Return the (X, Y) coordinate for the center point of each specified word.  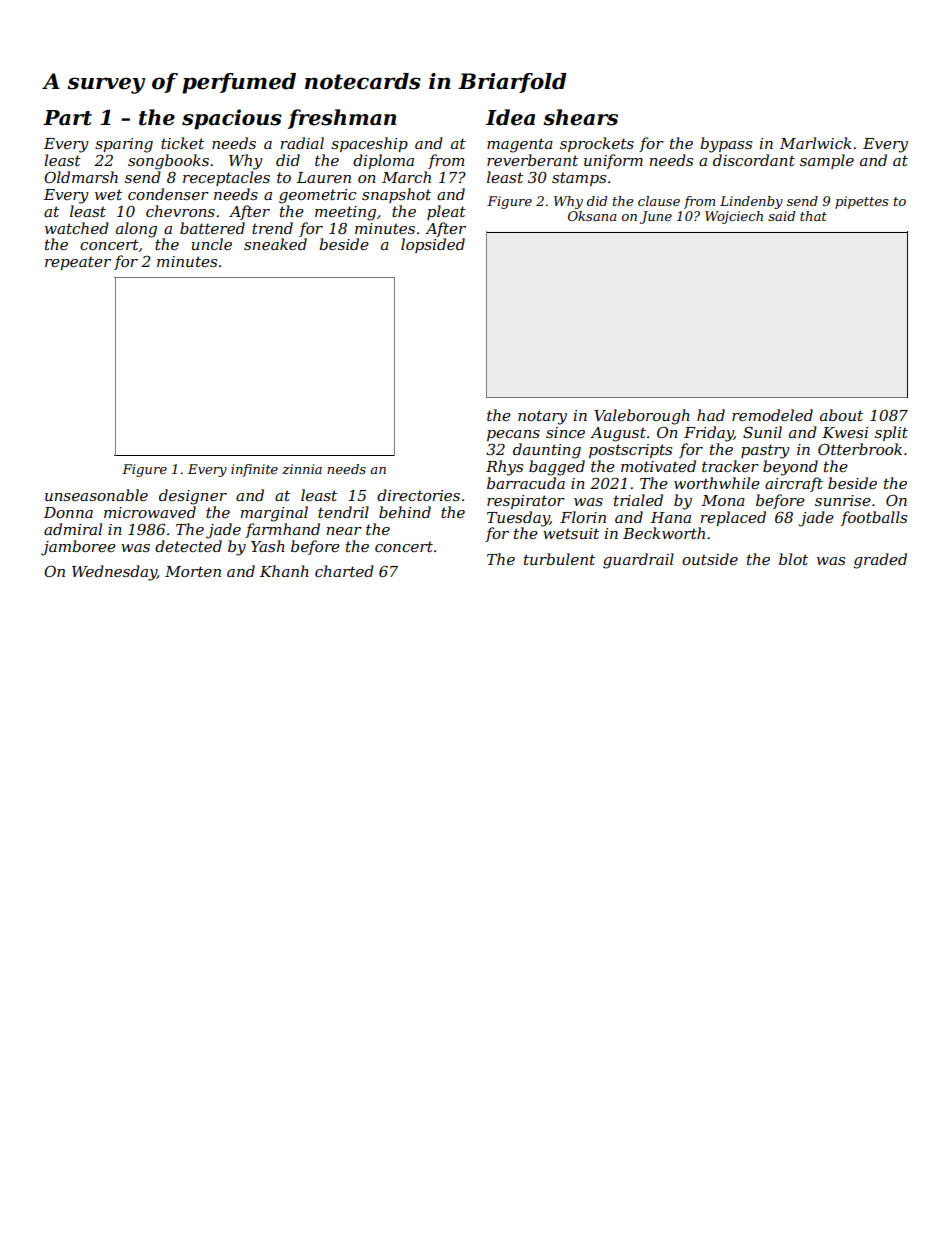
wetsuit (571, 533)
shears (580, 117)
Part (67, 118)
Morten (193, 571)
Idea (510, 117)
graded (880, 561)
